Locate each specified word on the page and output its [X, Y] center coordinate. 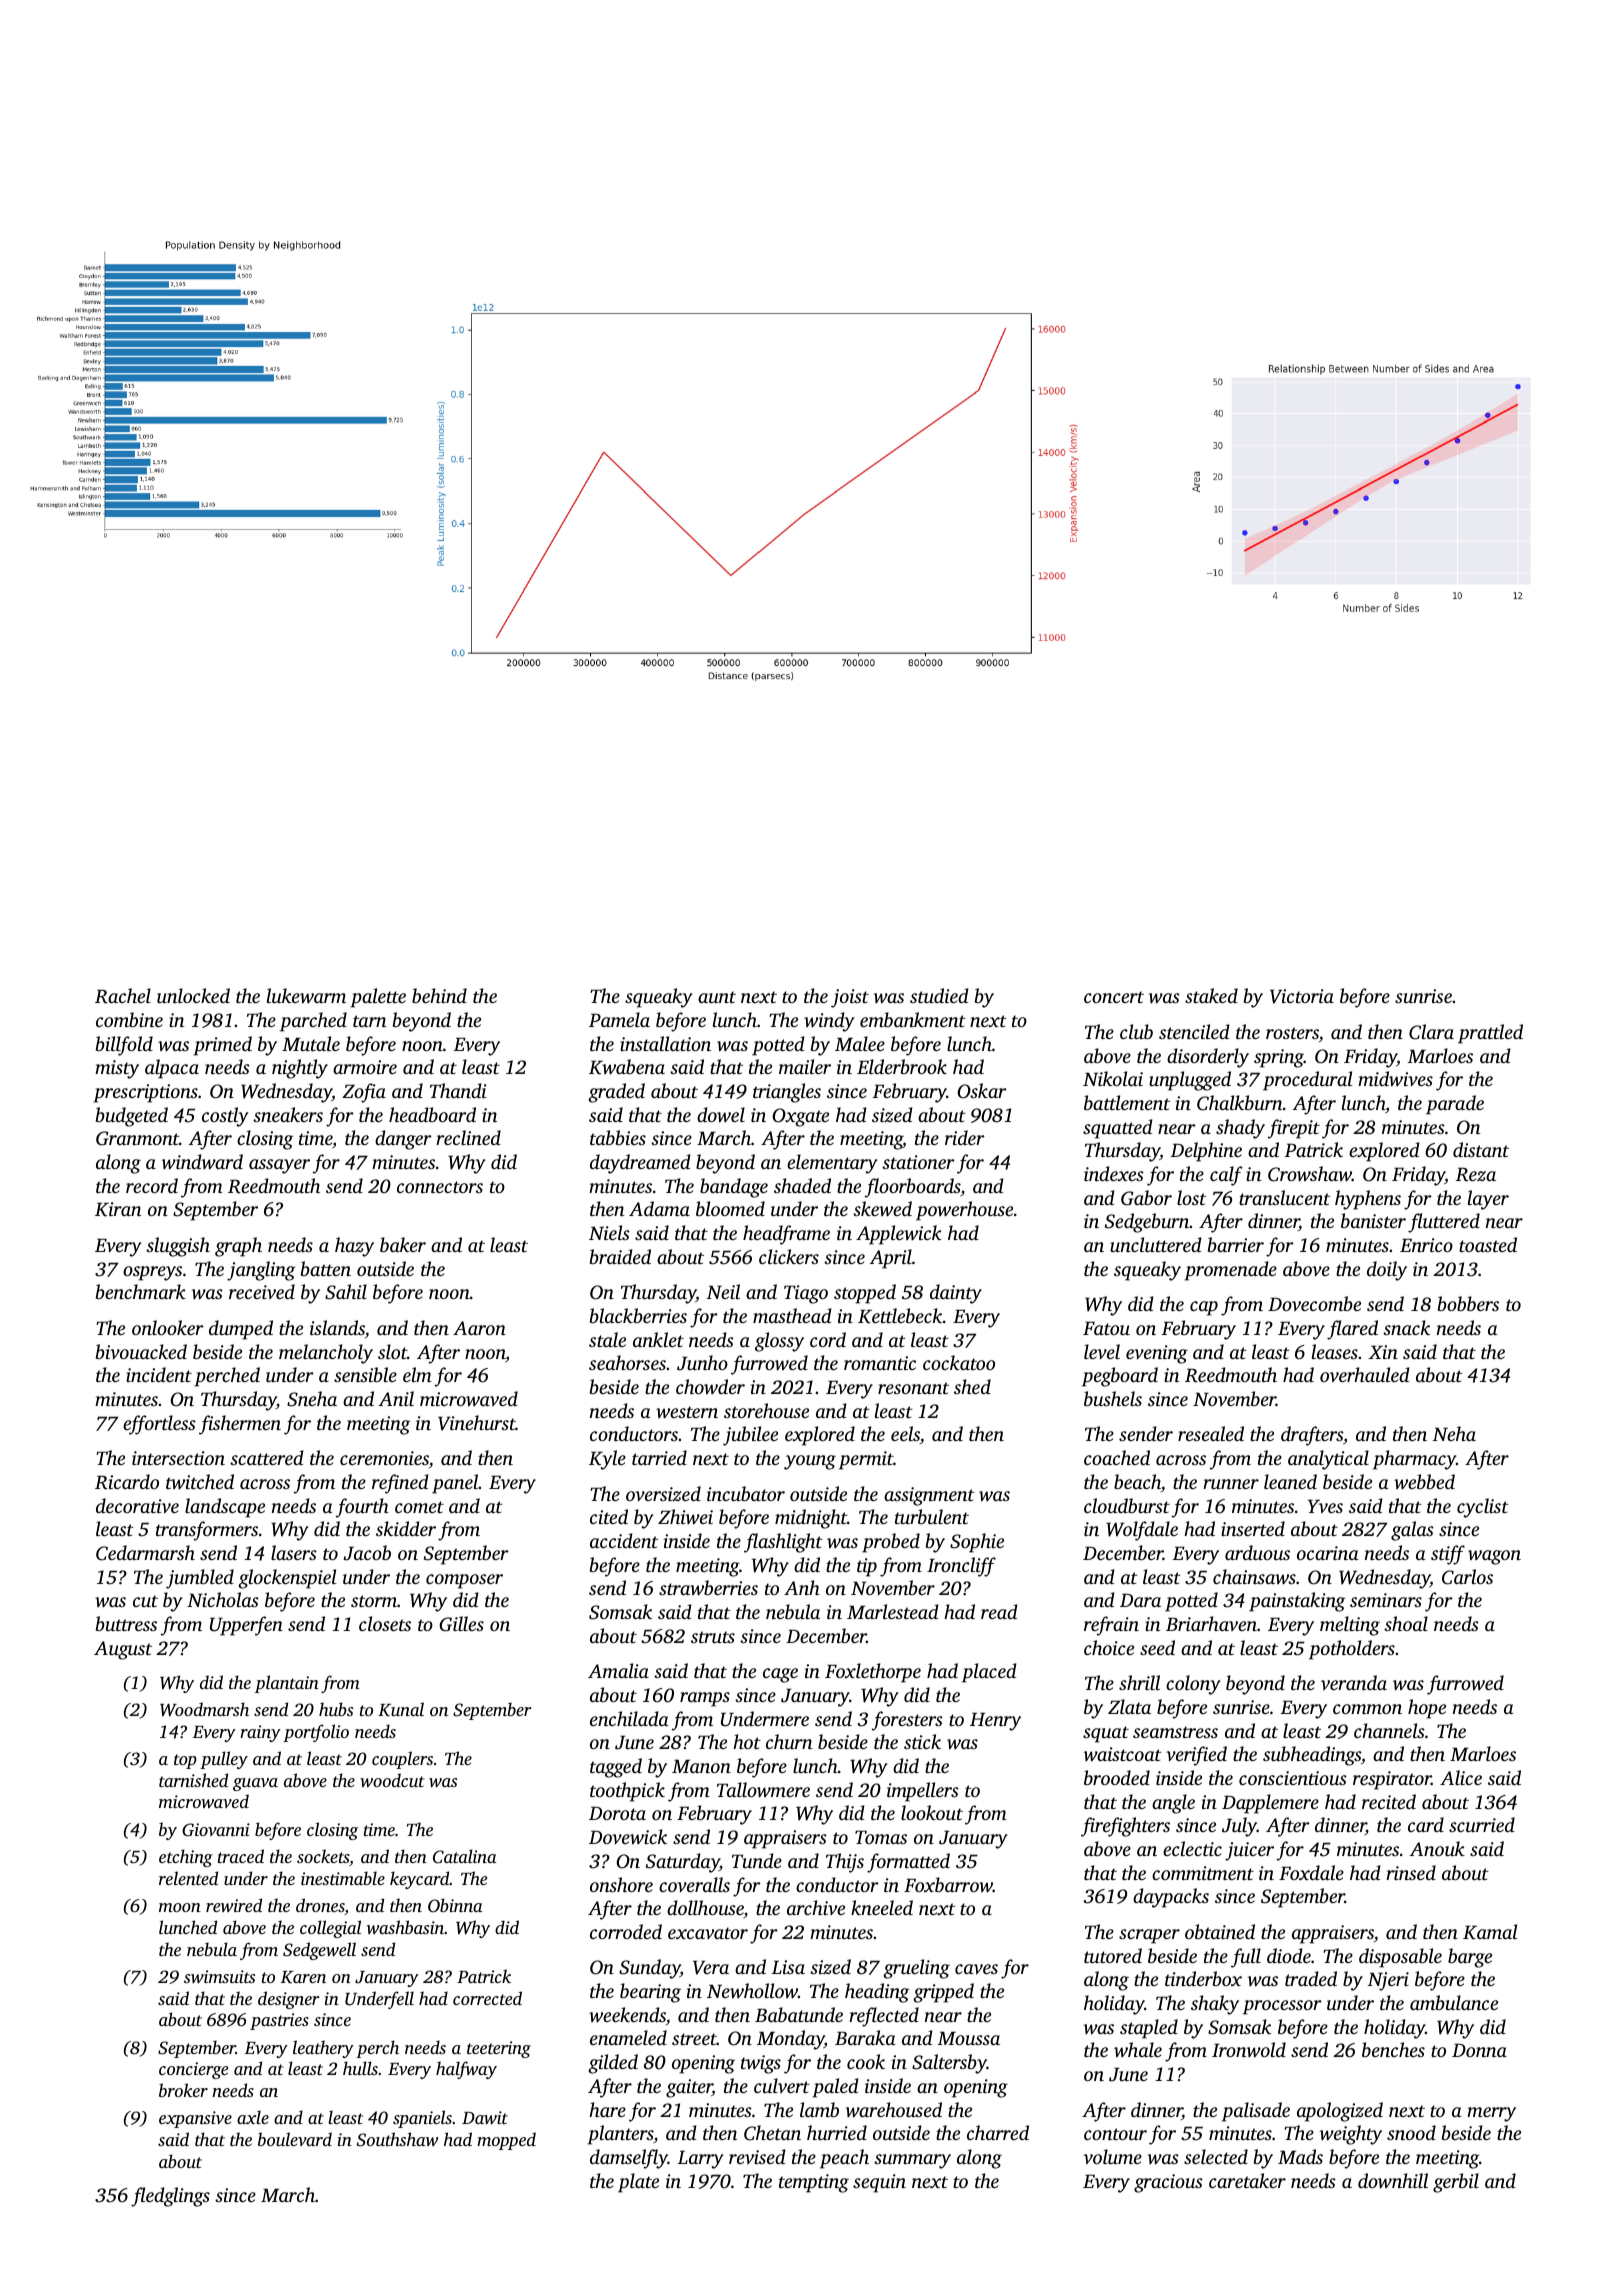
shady [1240, 1129]
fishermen [240, 1425]
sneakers [288, 1114]
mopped [506, 2141]
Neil [723, 1291]
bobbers [1468, 1303]
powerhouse [964, 1211]
